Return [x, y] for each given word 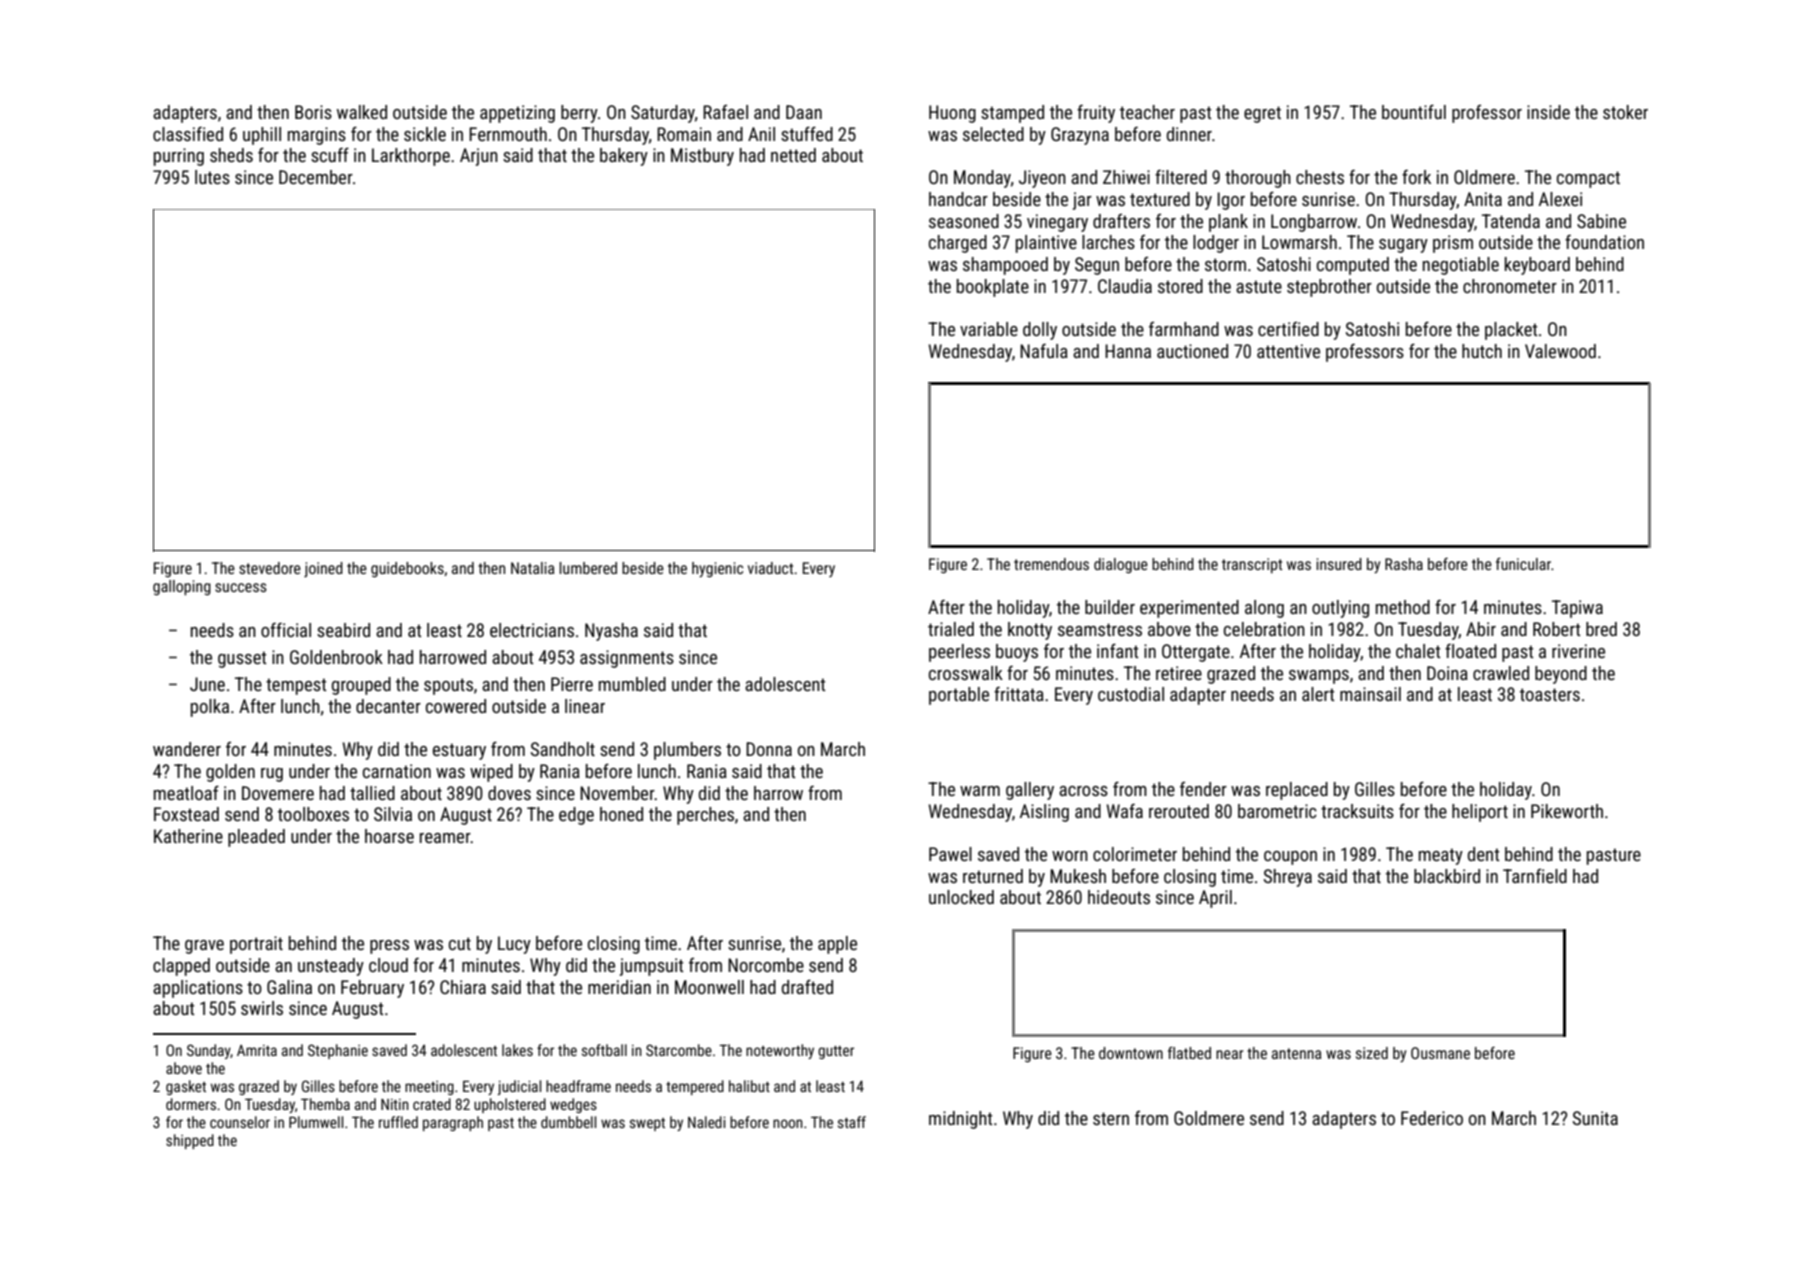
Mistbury [702, 157]
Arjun [479, 157]
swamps [1319, 677]
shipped [190, 1141]
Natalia [532, 568]
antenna [1296, 1053]
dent [1484, 854]
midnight [961, 1120]
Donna [769, 749]
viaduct [770, 568]
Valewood [1560, 351]
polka [210, 708]
